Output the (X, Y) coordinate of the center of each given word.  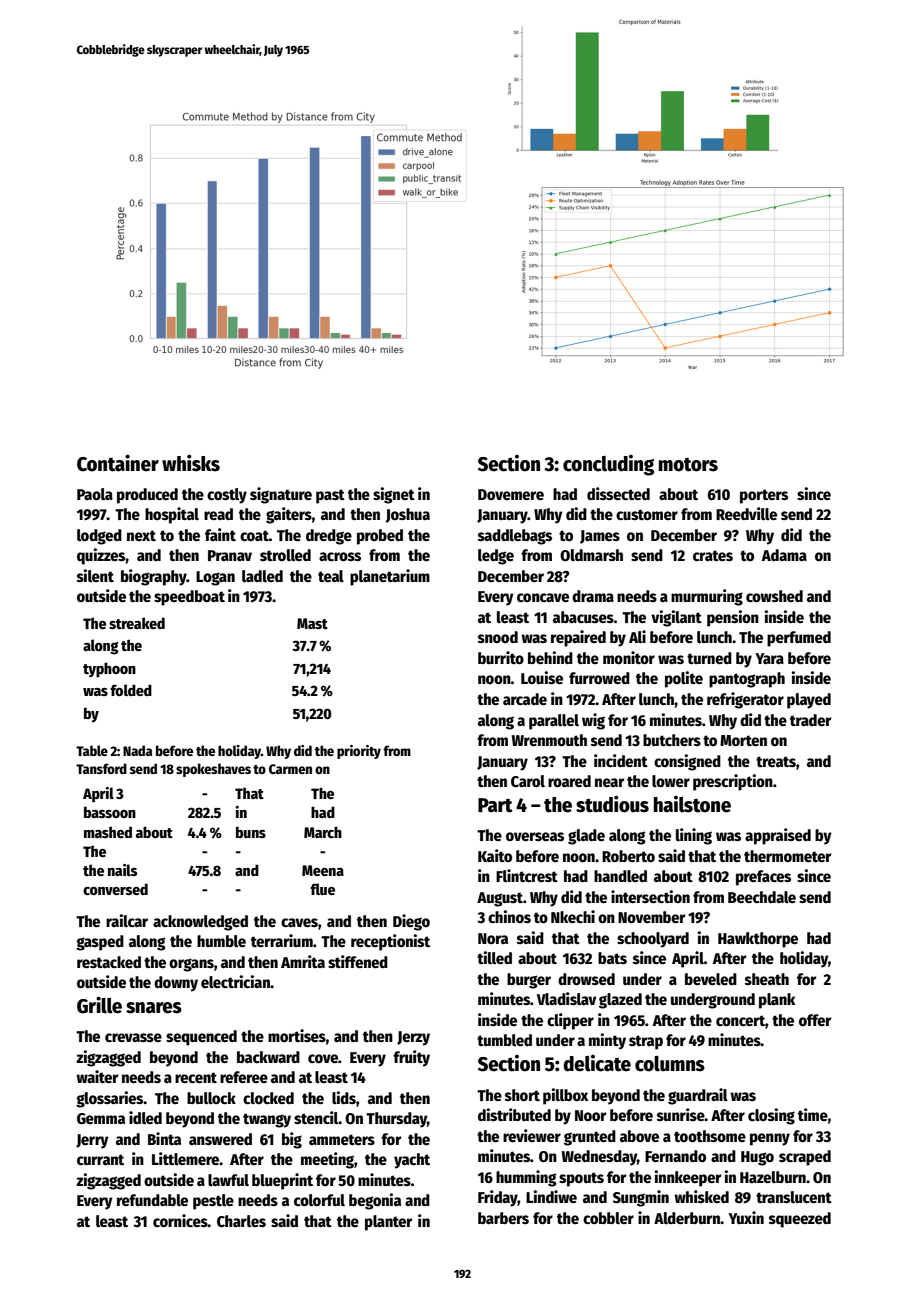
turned (709, 658)
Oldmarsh (591, 555)
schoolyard (653, 940)
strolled (285, 555)
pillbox (565, 1096)
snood (498, 637)
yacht (412, 1161)
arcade (525, 699)
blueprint (282, 1181)
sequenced (201, 1038)
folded (131, 690)
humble (221, 941)
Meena (323, 870)
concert (740, 1021)
